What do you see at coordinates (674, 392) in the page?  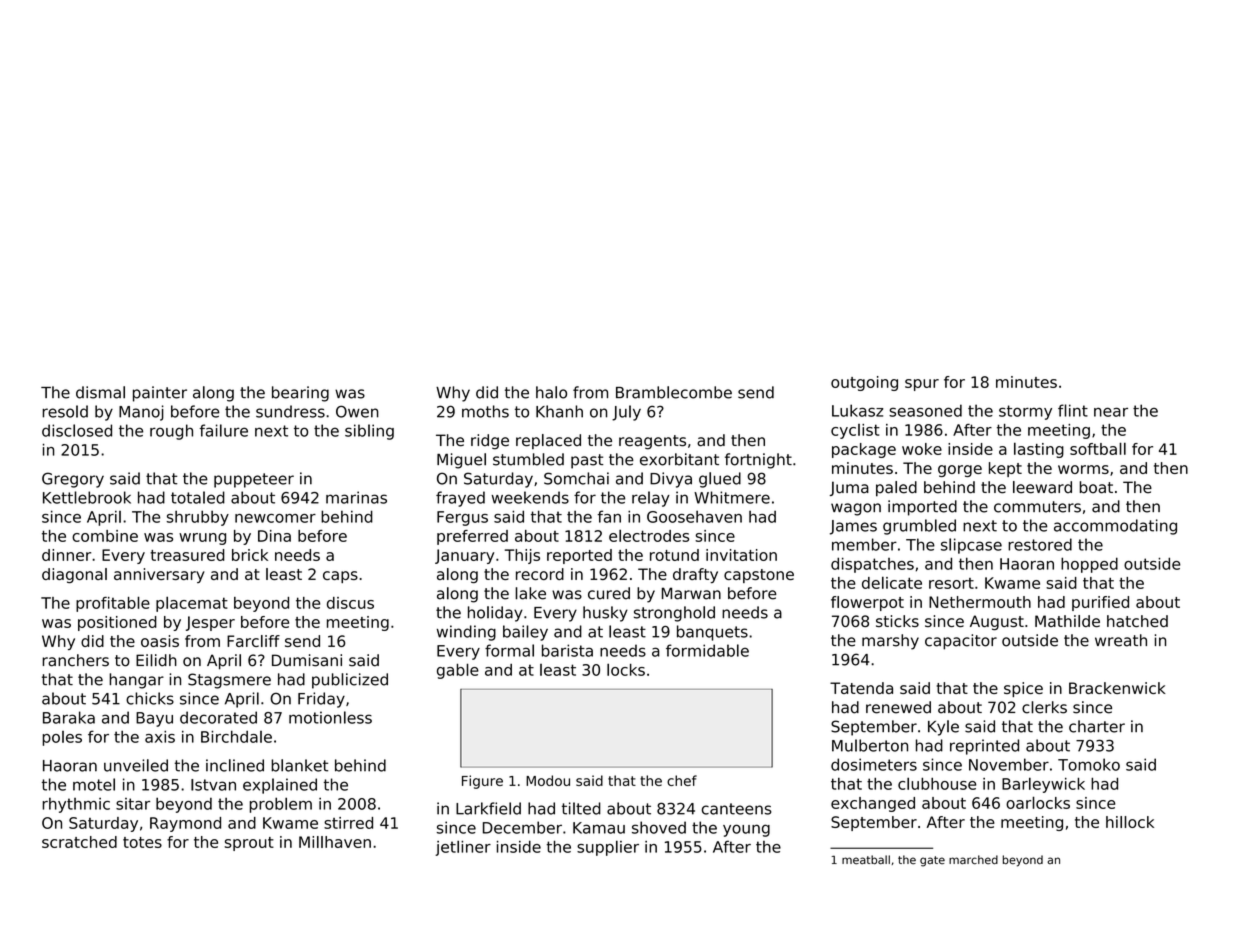 I see `Bramblecombe` at bounding box center [674, 392].
